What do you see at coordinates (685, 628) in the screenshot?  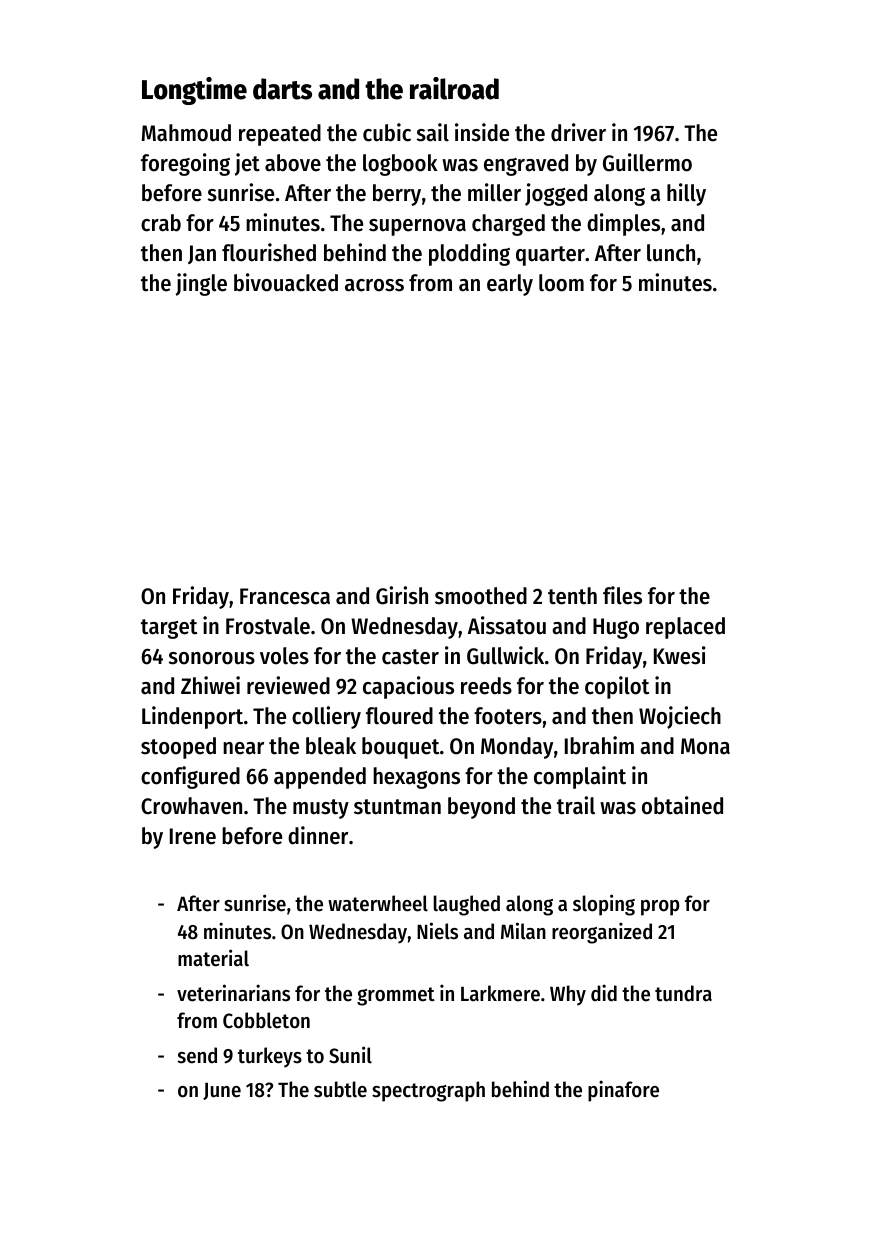 I see `replaced` at bounding box center [685, 628].
